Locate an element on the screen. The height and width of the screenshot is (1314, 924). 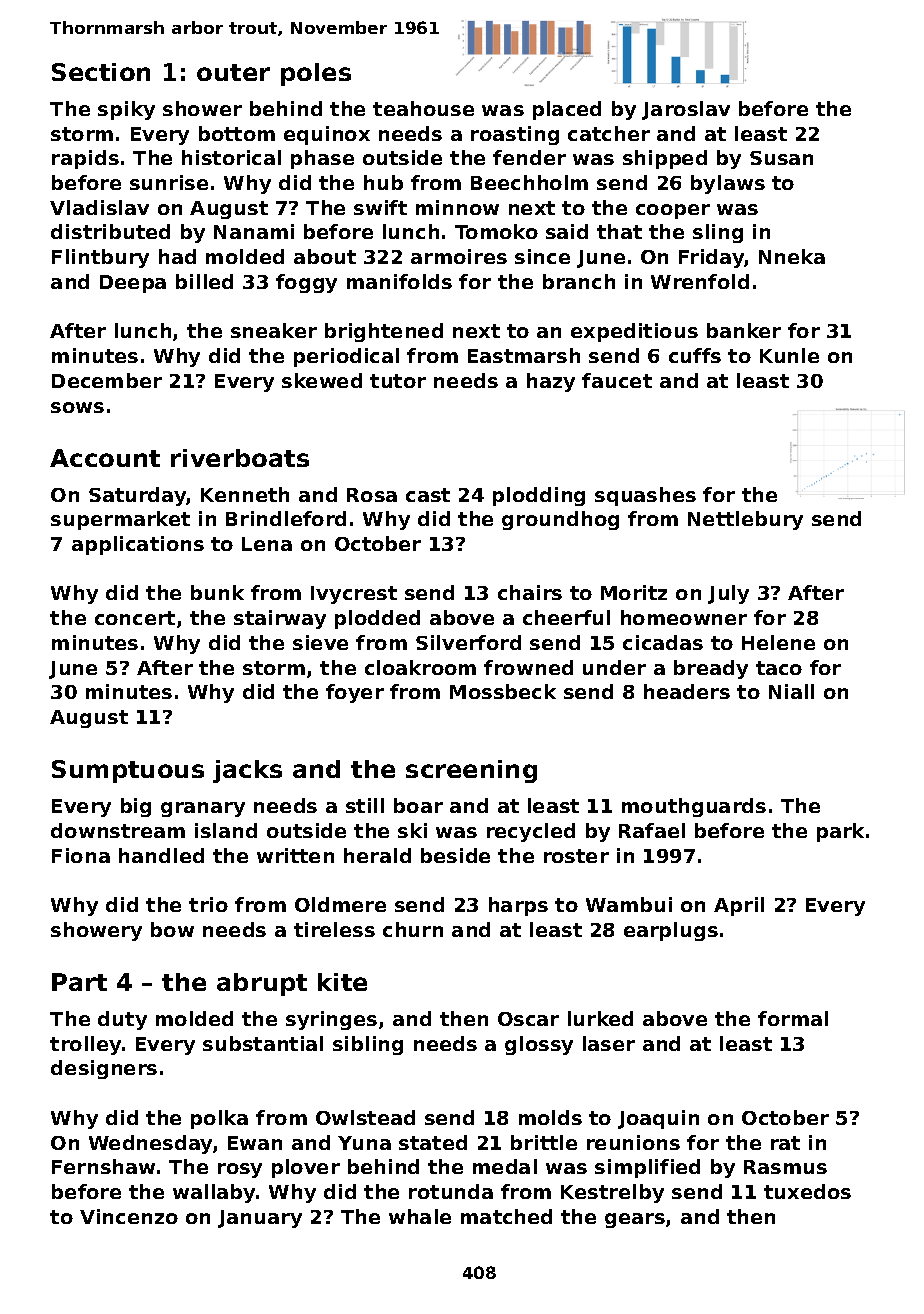
applications is located at coordinates (138, 545).
